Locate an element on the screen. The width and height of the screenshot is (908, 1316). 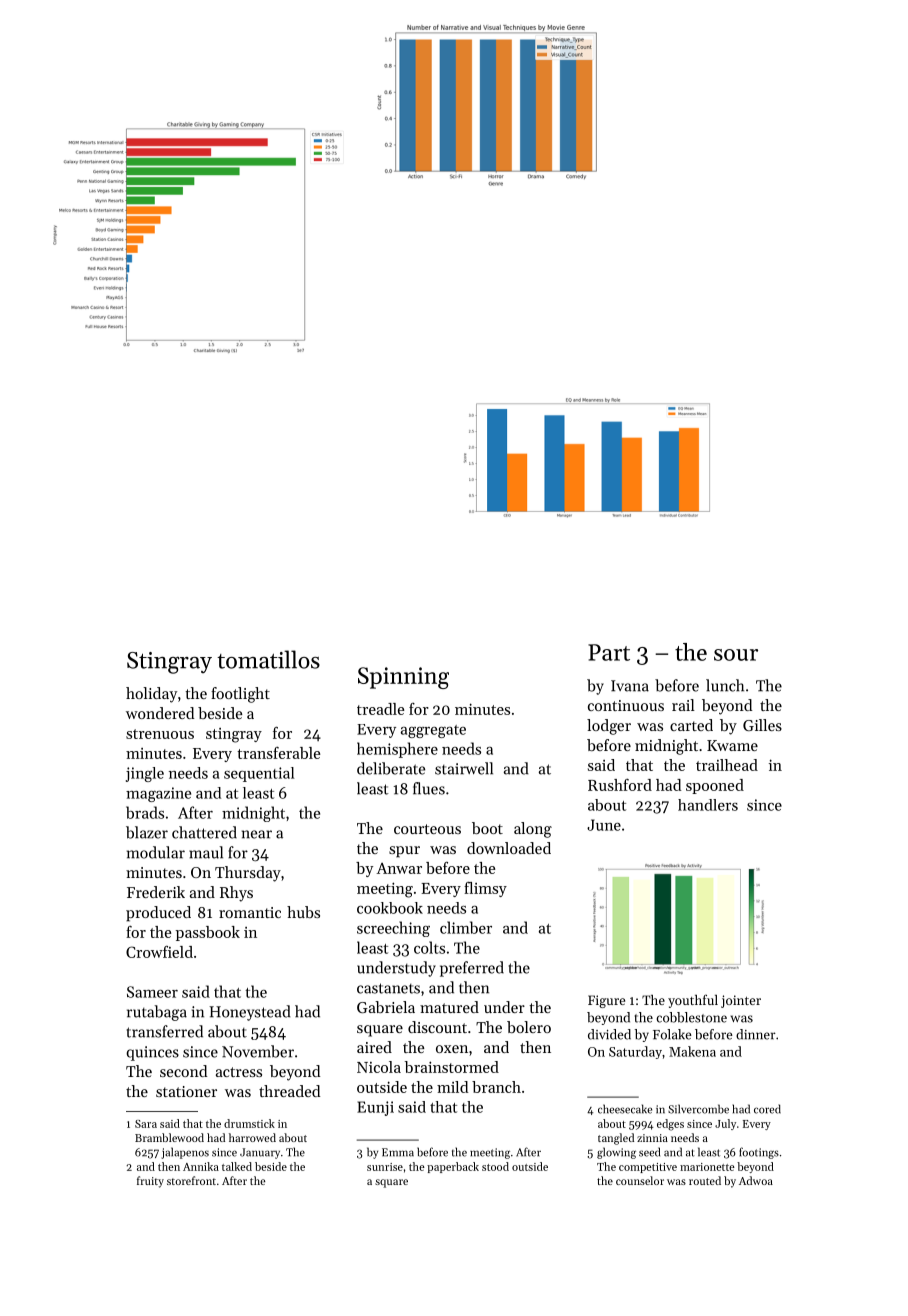
mild is located at coordinates (452, 1087).
